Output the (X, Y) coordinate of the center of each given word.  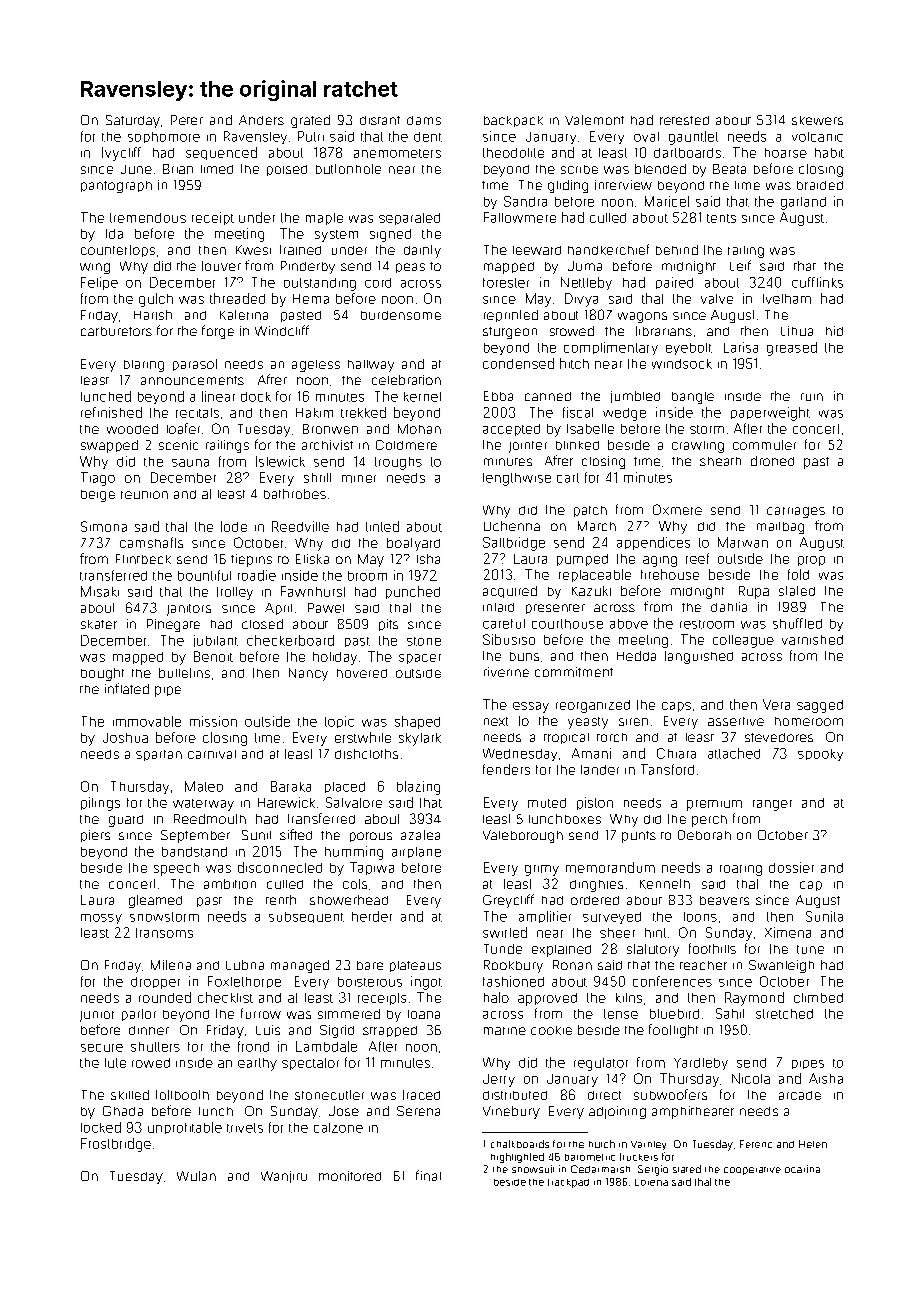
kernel (422, 397)
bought (102, 674)
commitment (574, 672)
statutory (653, 950)
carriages (796, 512)
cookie (551, 1030)
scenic (178, 445)
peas (410, 268)
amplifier (545, 917)
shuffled (797, 623)
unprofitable (185, 1128)
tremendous (148, 218)
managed (300, 966)
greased (792, 349)
